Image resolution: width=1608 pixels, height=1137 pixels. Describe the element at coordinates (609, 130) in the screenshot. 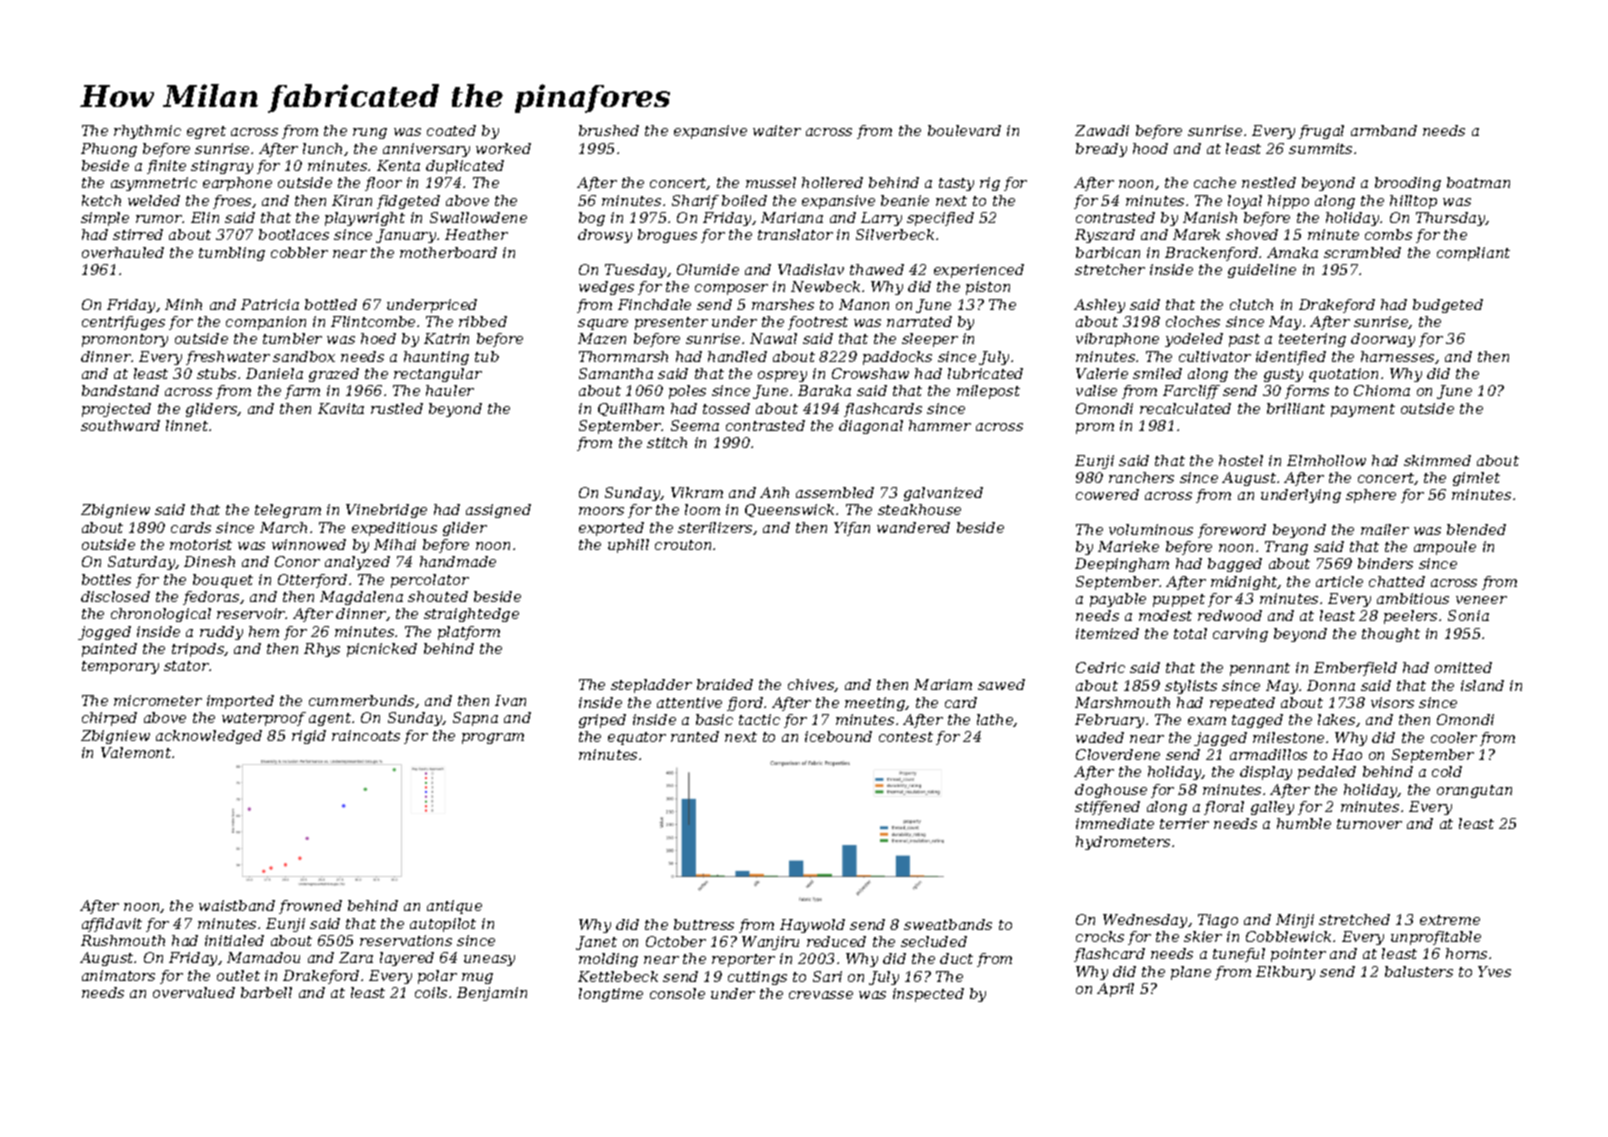

I see `brushed` at that location.
